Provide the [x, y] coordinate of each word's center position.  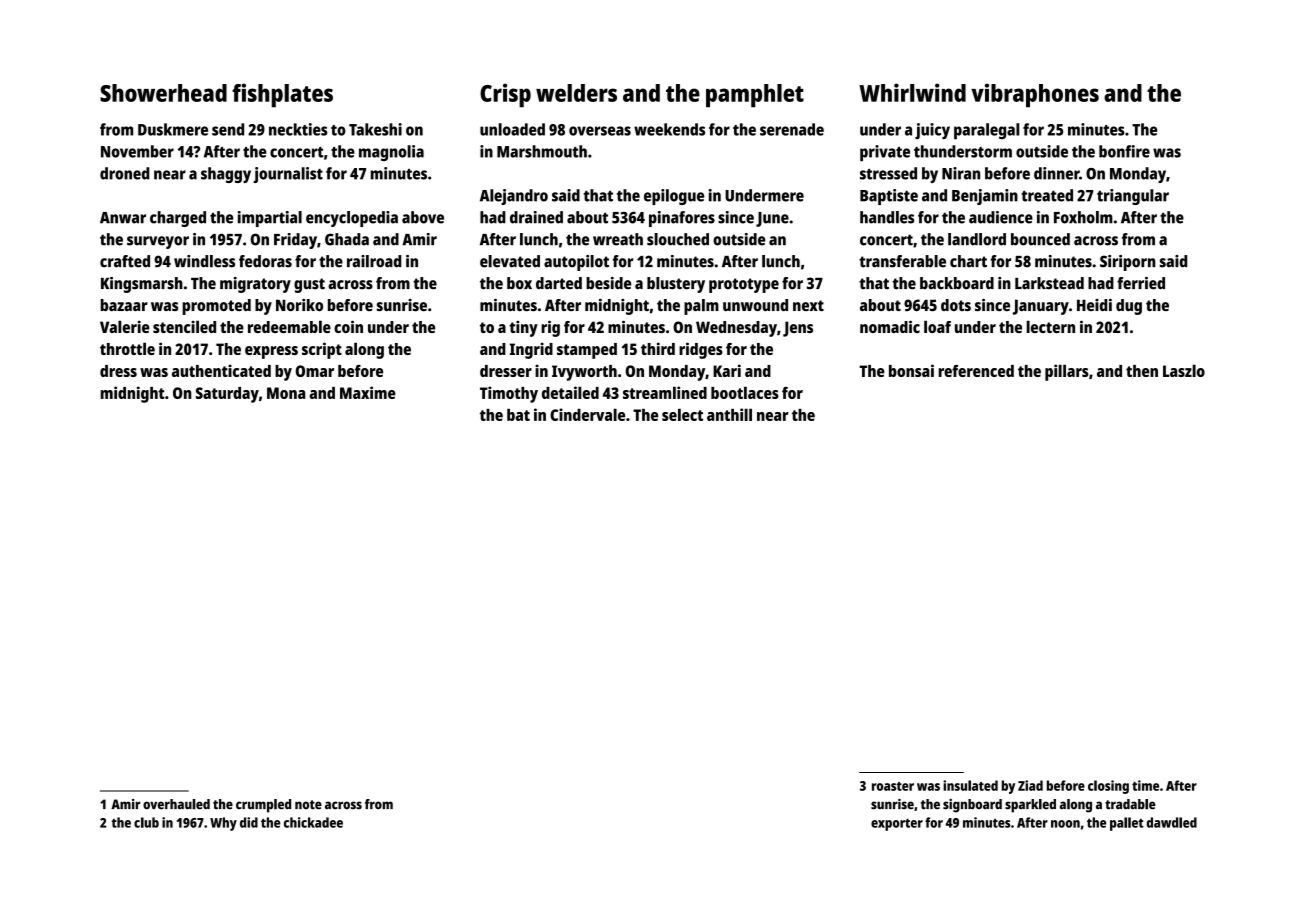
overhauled [176, 804]
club [146, 822]
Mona [286, 393]
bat [518, 415]
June [772, 219]
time [1145, 785]
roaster [893, 786]
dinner [1056, 173]
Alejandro [514, 197]
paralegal [987, 131]
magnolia [391, 153]
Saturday [227, 395]
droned [124, 173]
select [682, 414]
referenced [976, 371]
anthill [729, 414]
